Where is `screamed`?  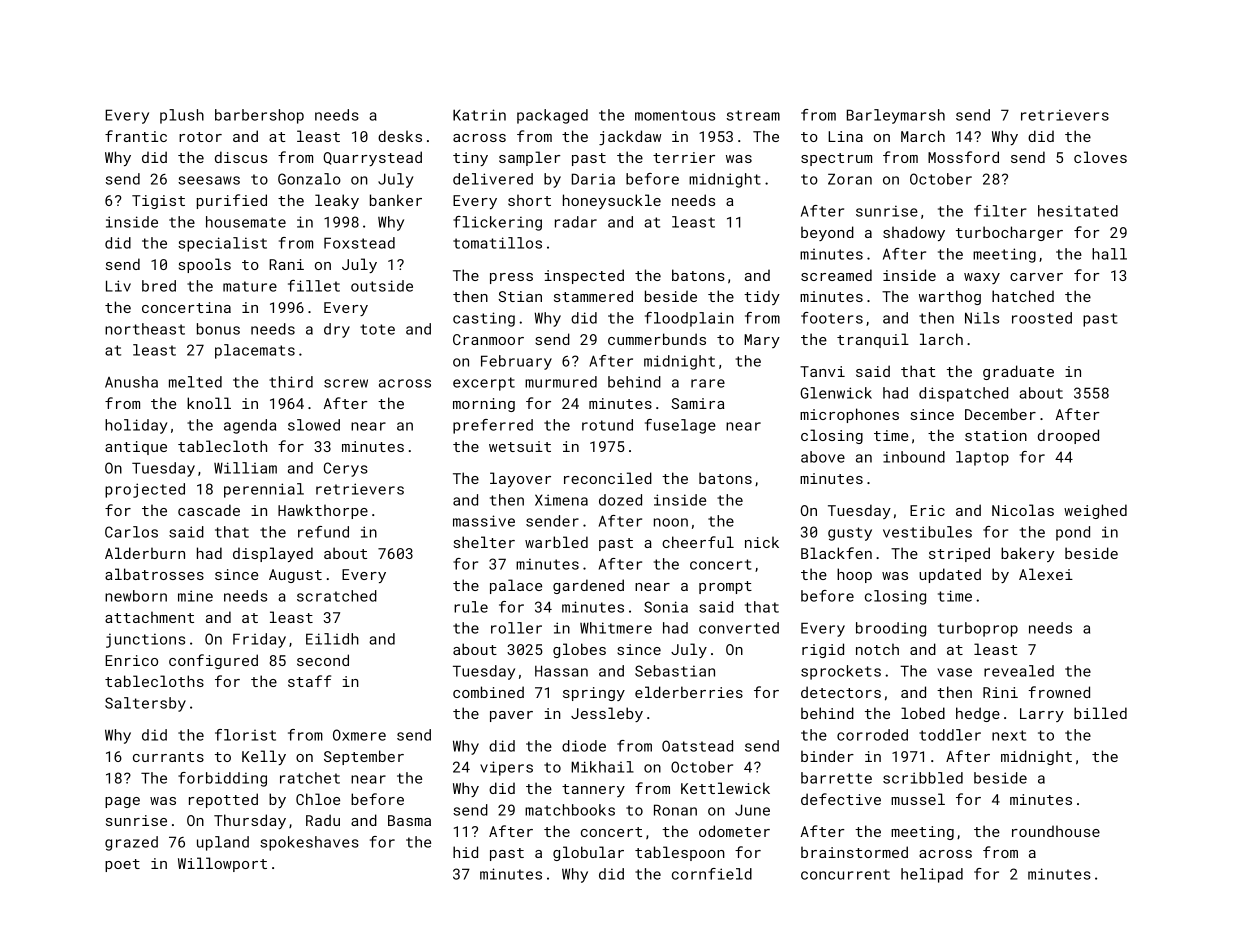 screamed is located at coordinates (836, 275).
